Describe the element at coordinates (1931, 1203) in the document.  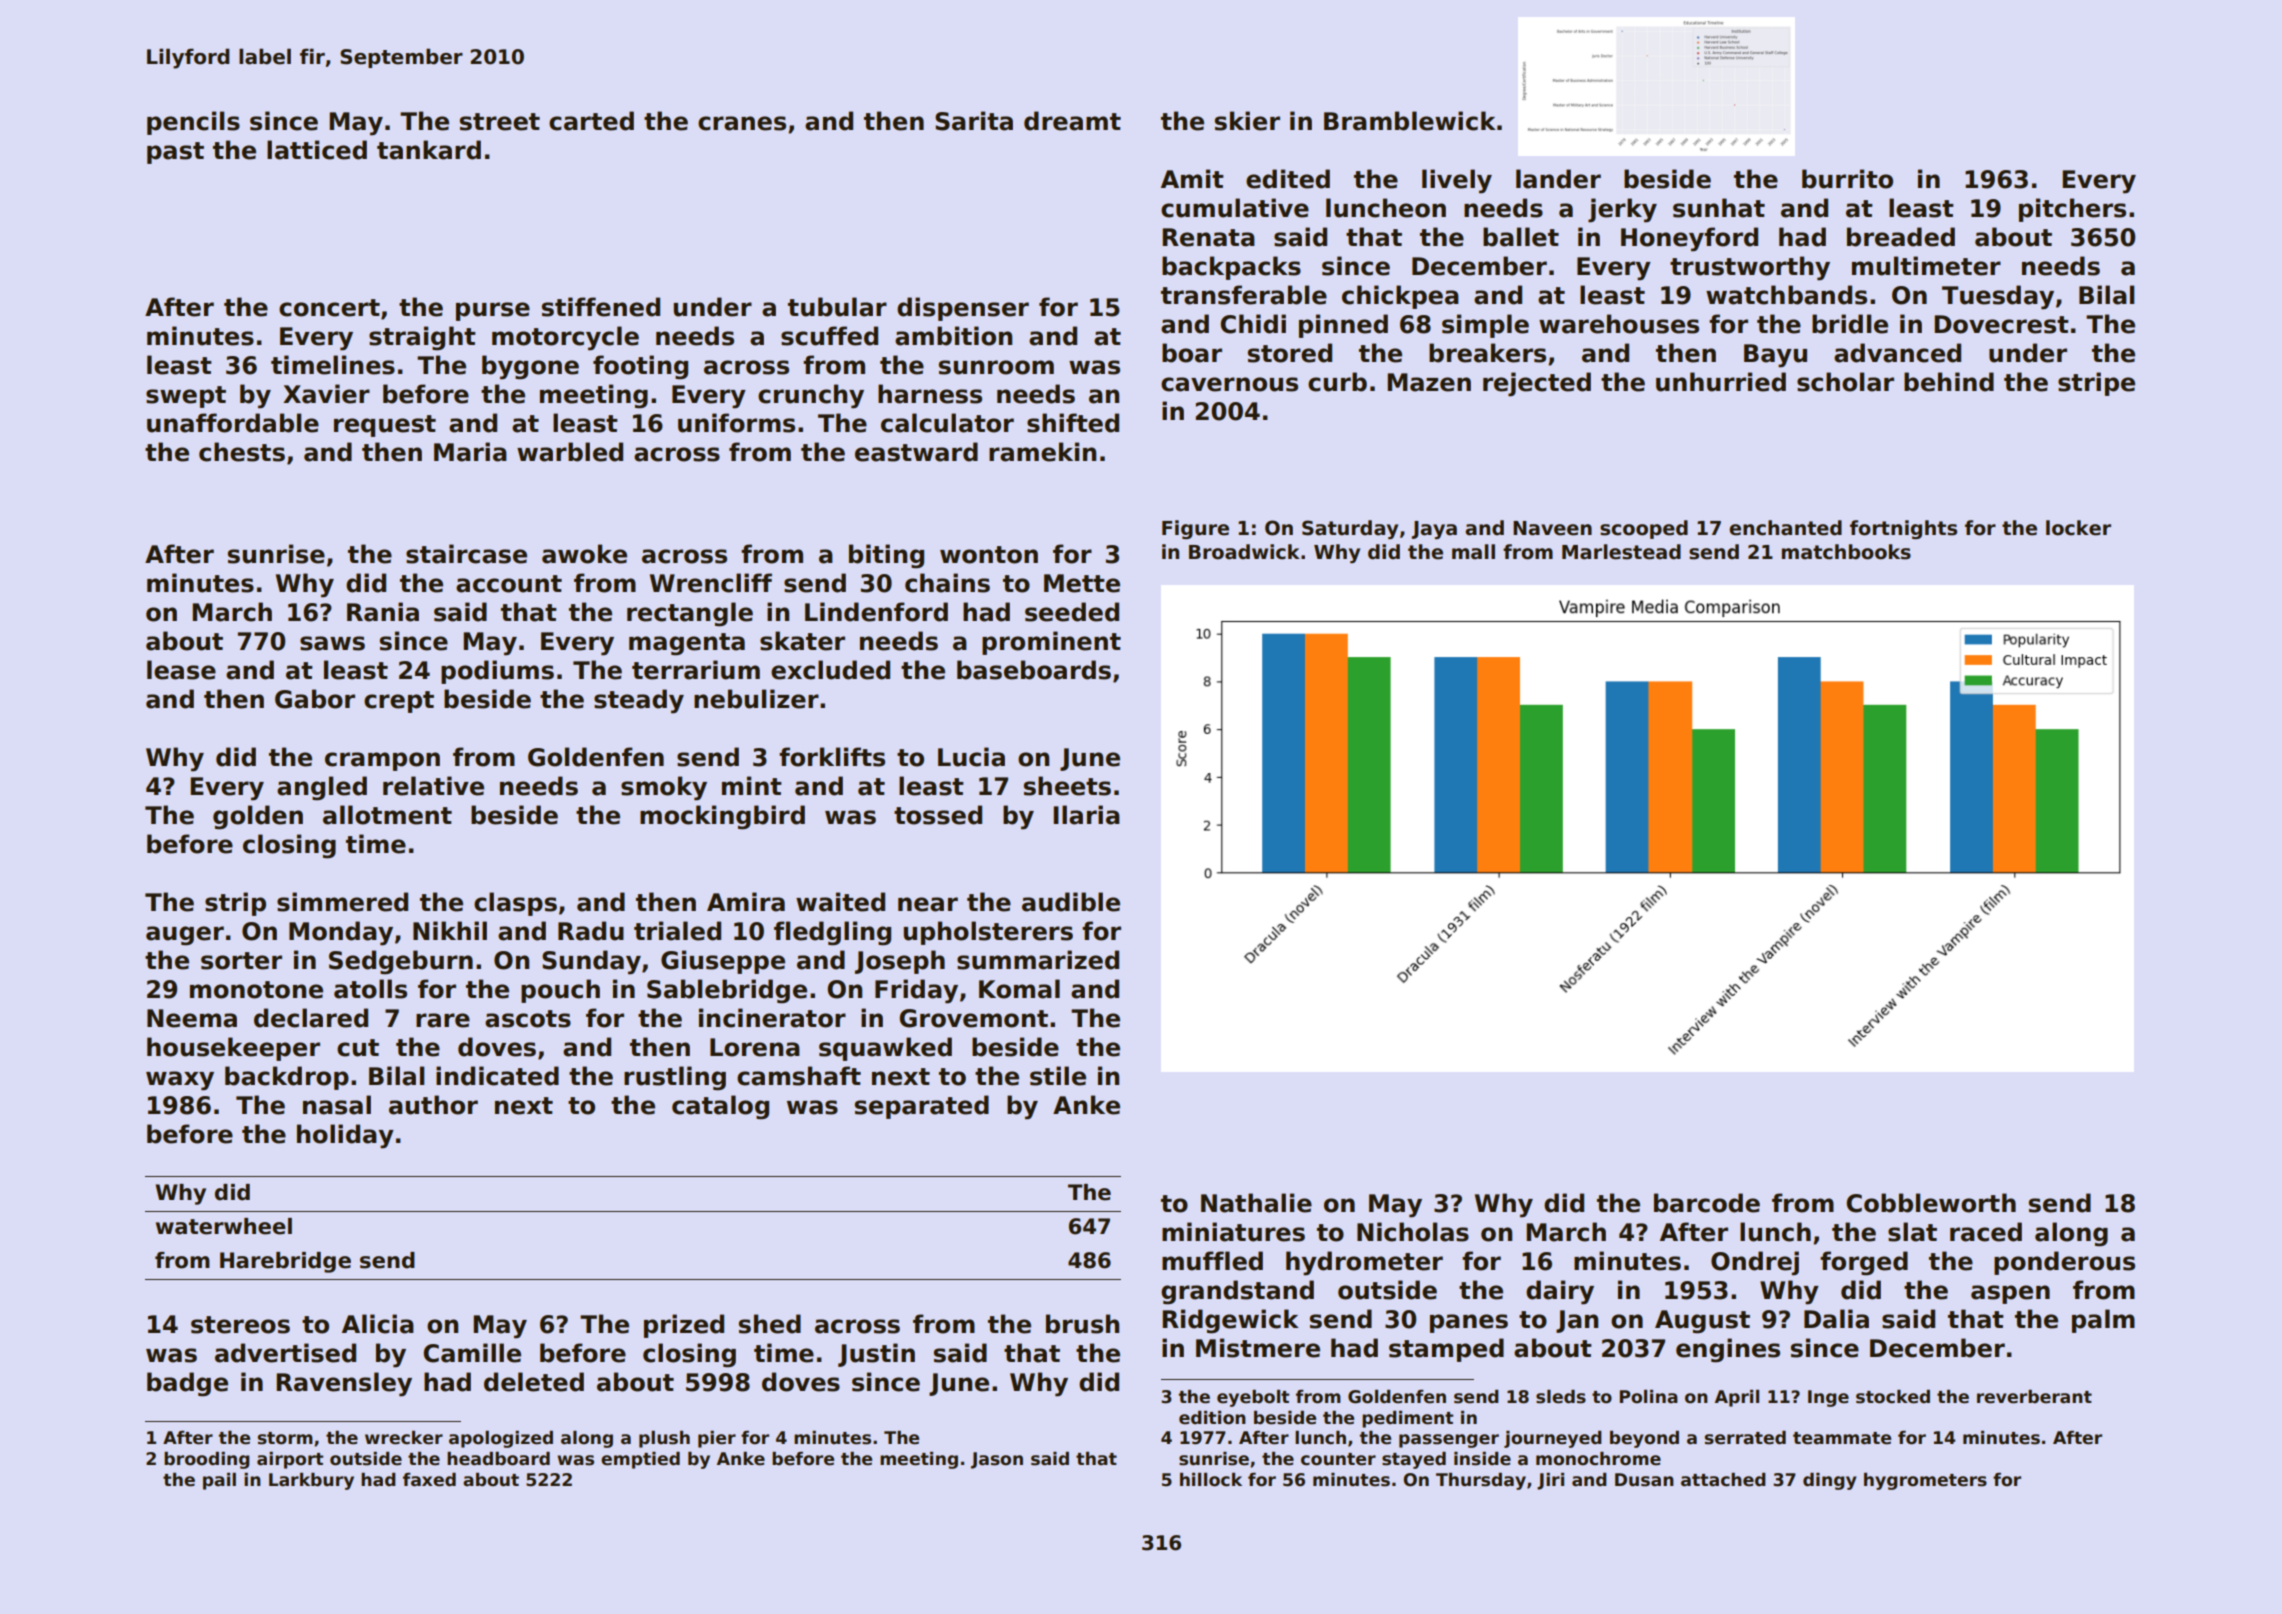
I see `Cobbleworth` at that location.
